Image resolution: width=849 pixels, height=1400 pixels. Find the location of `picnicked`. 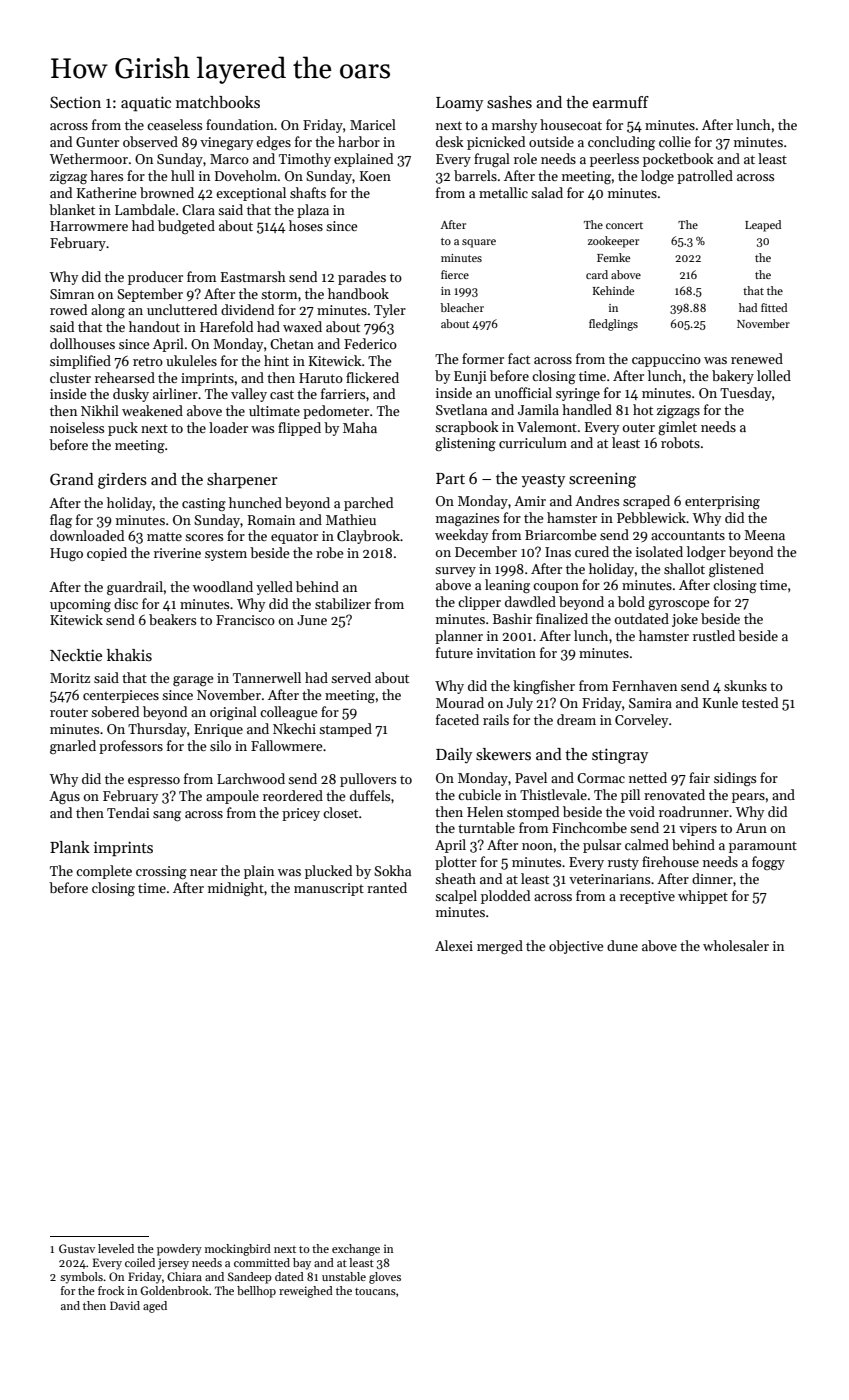

picnicked is located at coordinates (496, 143).
